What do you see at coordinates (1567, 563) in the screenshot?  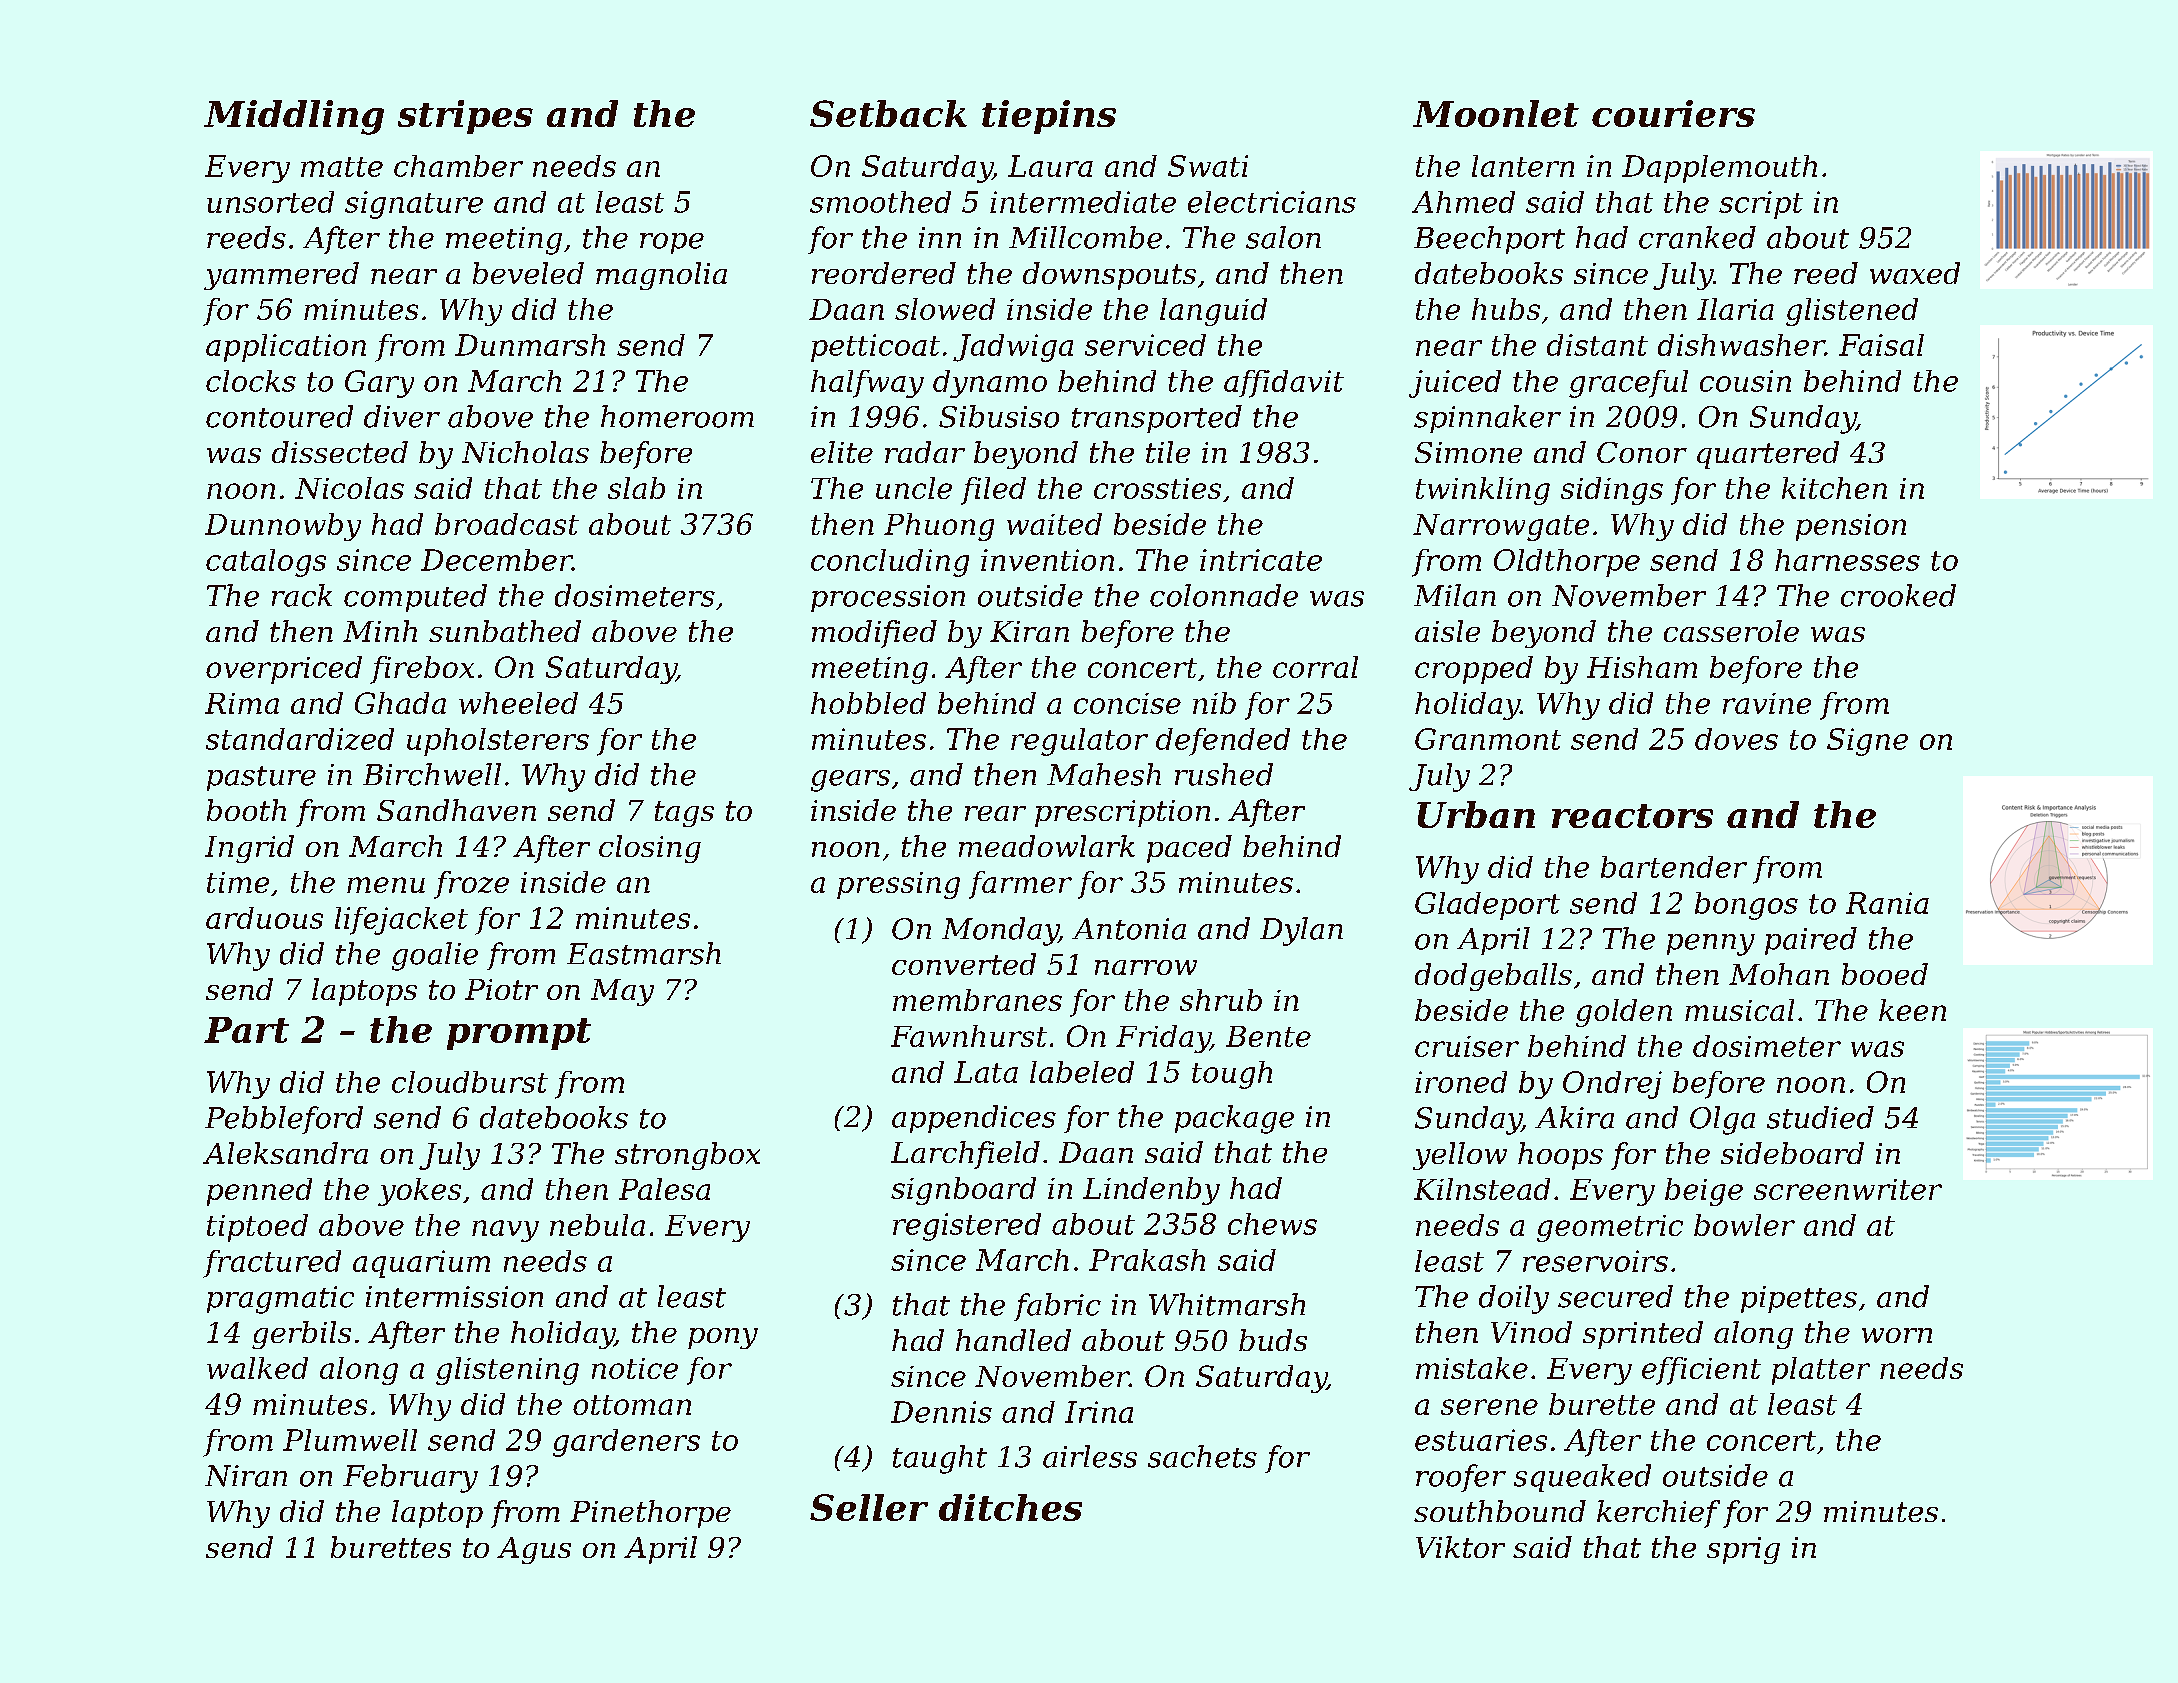 I see `Oldthorpe` at bounding box center [1567, 563].
